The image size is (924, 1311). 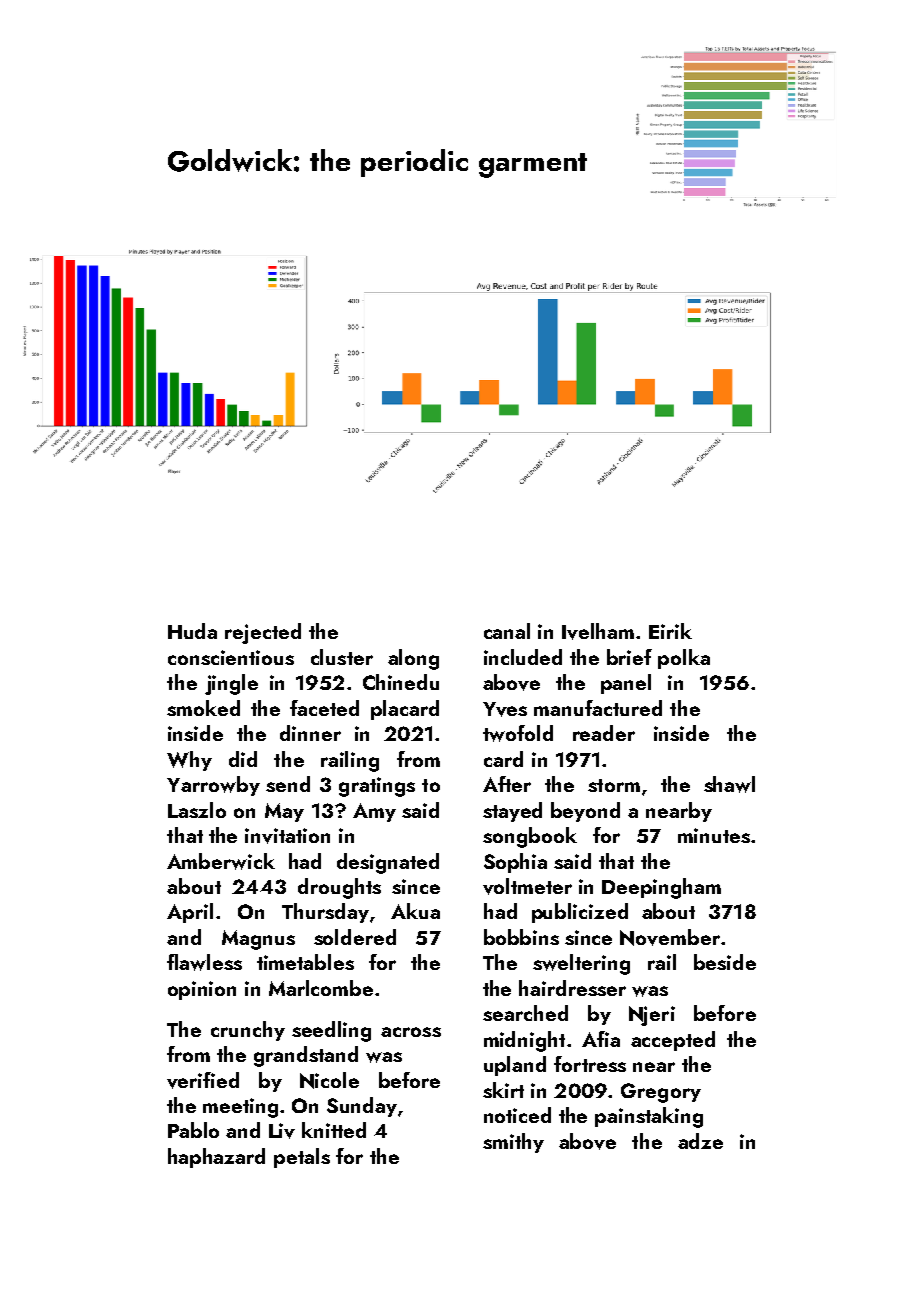 What do you see at coordinates (413, 659) in the document?
I see `along` at bounding box center [413, 659].
